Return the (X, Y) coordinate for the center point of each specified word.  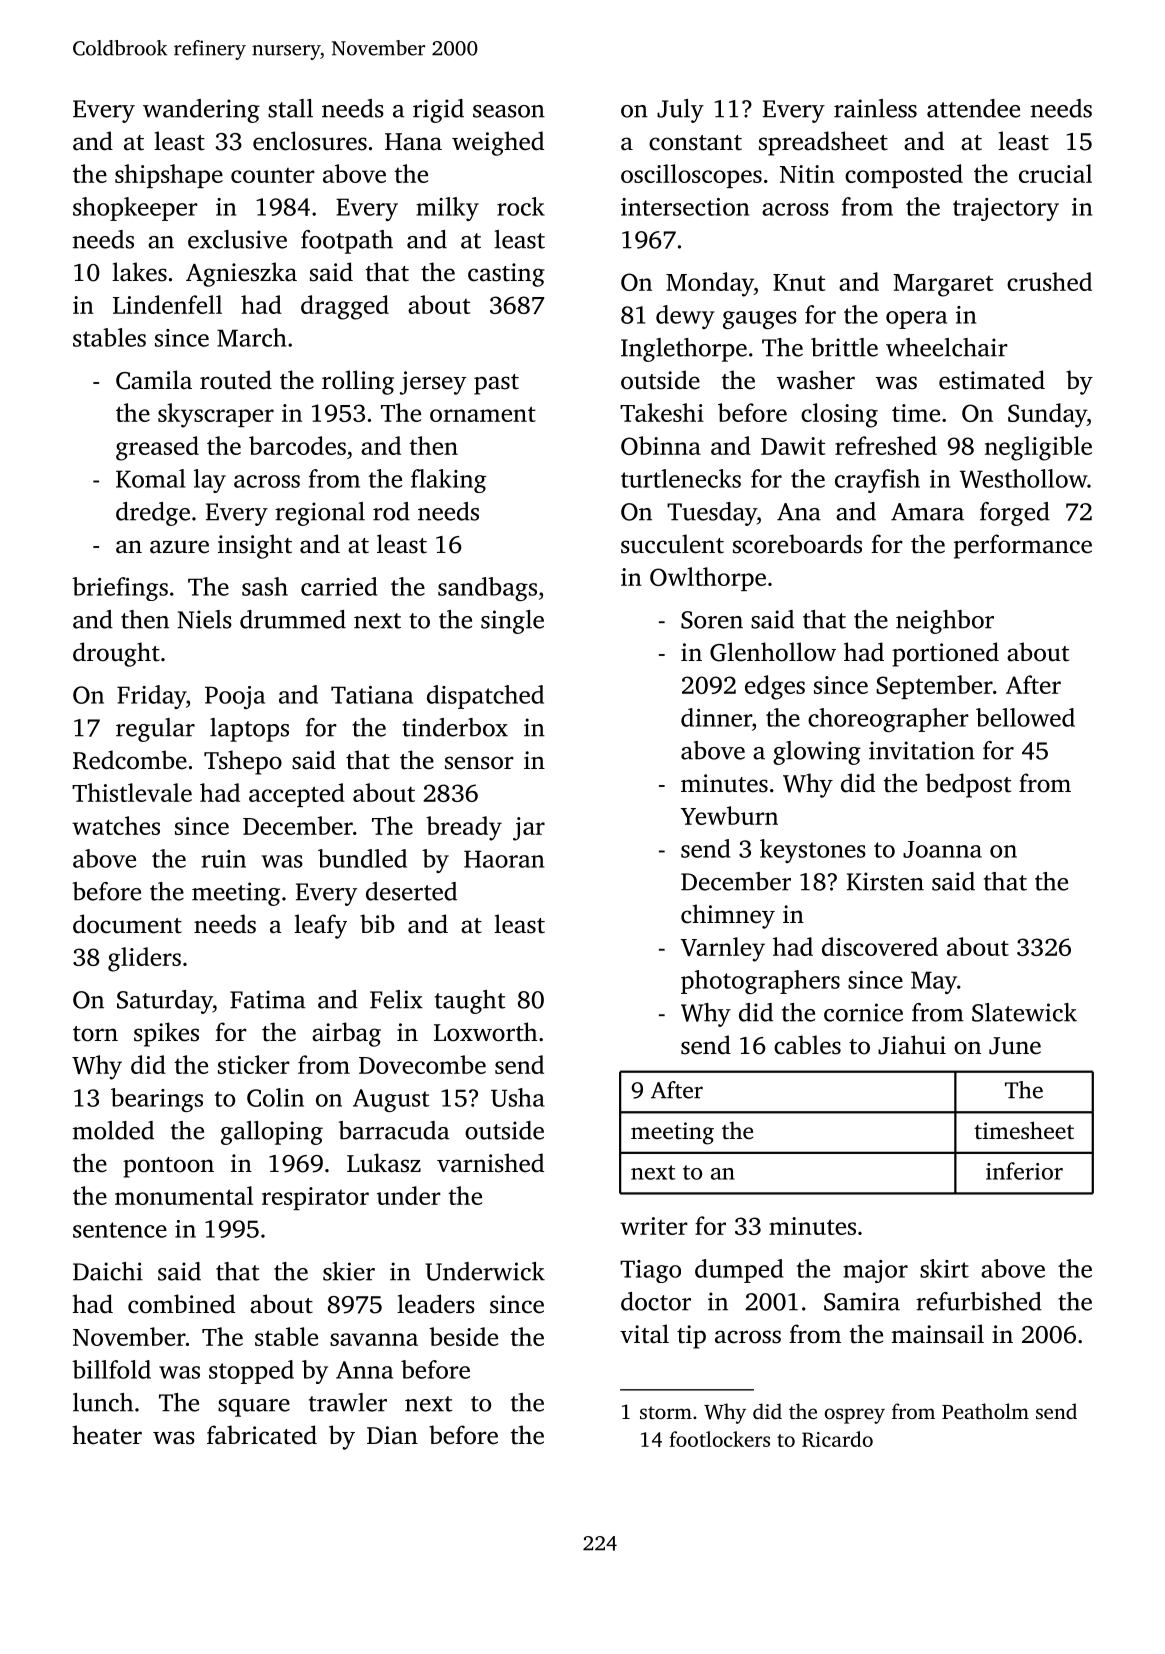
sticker (254, 1064)
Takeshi (662, 412)
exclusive (237, 239)
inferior (1024, 1171)
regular (155, 730)
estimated (992, 380)
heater (107, 1435)
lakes (139, 272)
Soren (712, 620)
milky (447, 209)
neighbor (945, 622)
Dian (392, 1435)
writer (654, 1226)
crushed (1049, 281)
